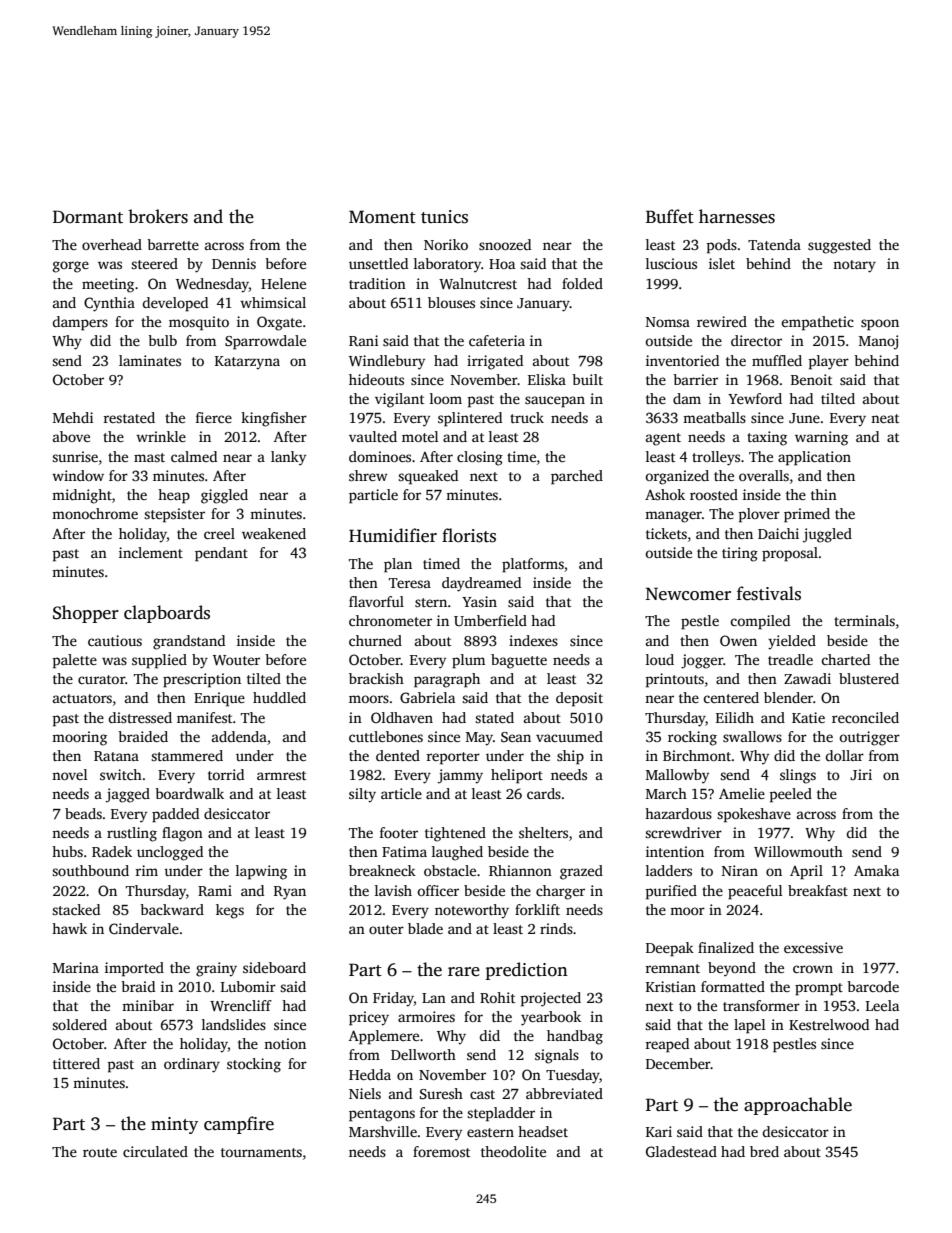 This page has height=1233, width=952. What do you see at coordinates (204, 717) in the page?
I see `manifest` at bounding box center [204, 717].
